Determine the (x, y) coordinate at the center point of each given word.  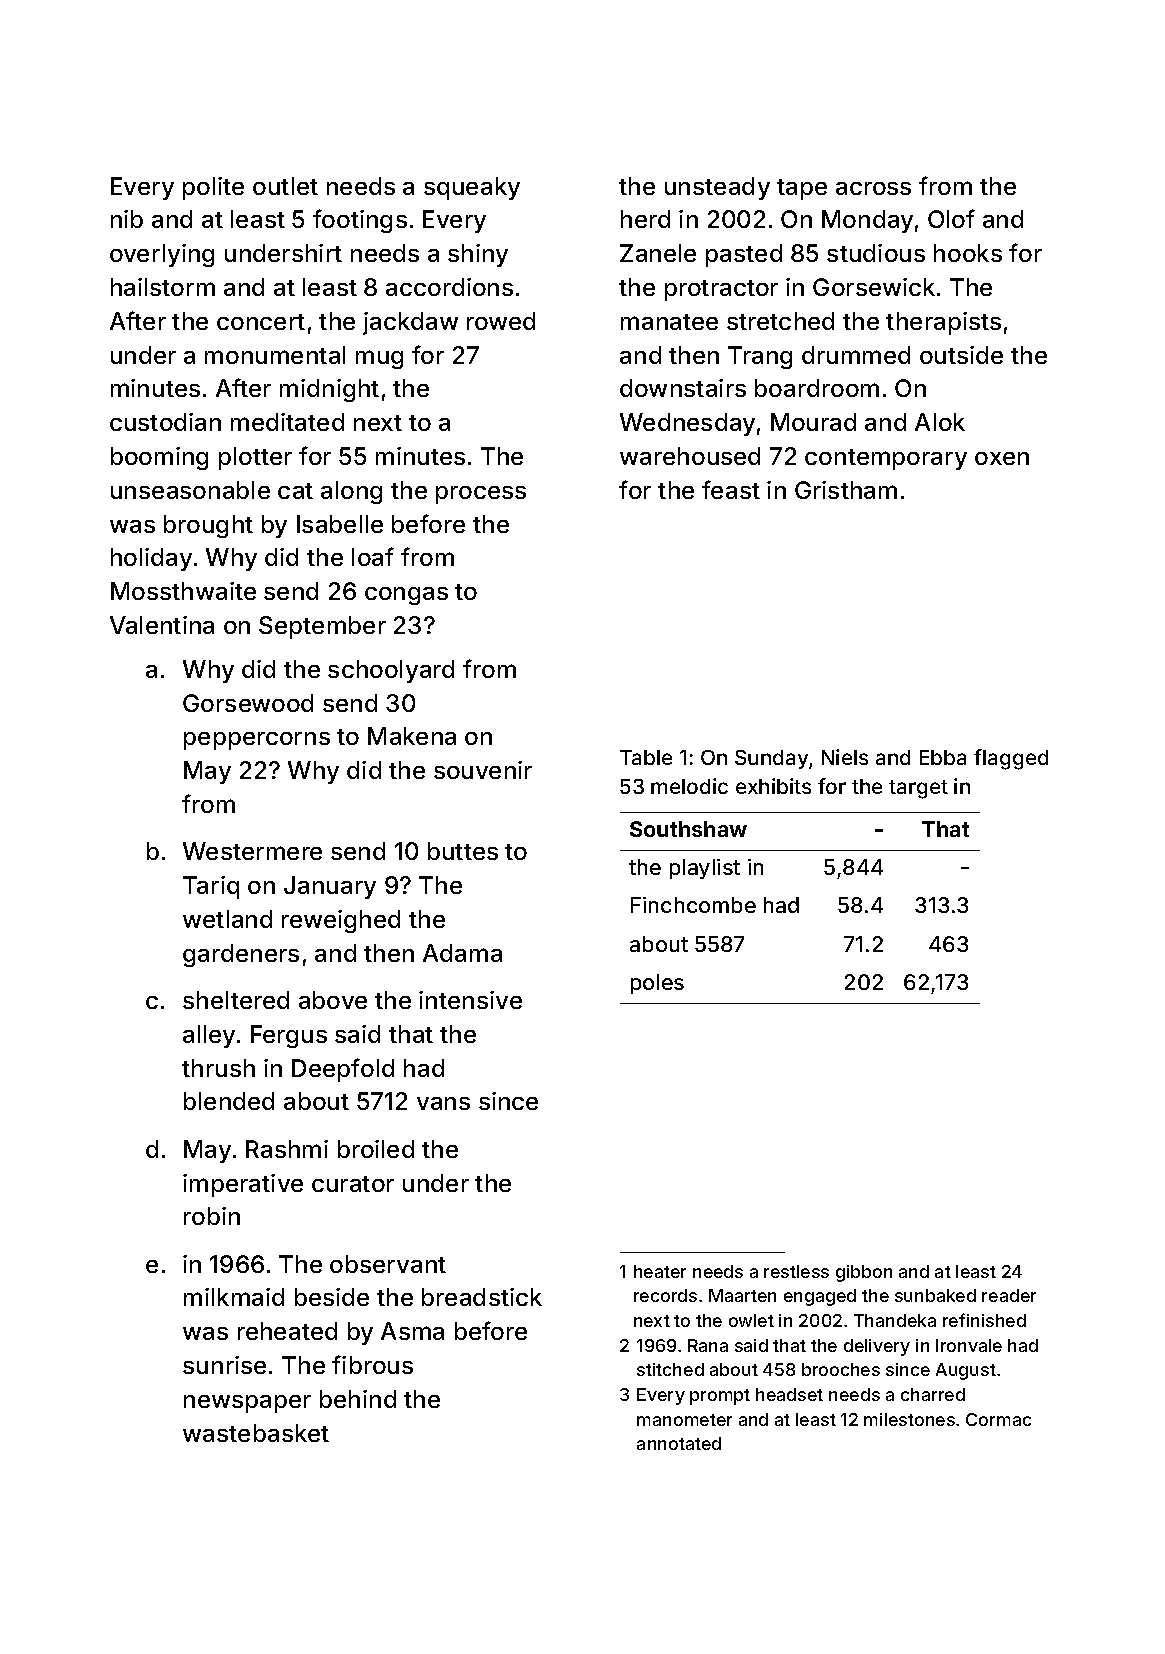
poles (657, 984)
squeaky (472, 188)
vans (443, 1103)
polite (213, 188)
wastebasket (256, 1433)
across (873, 188)
